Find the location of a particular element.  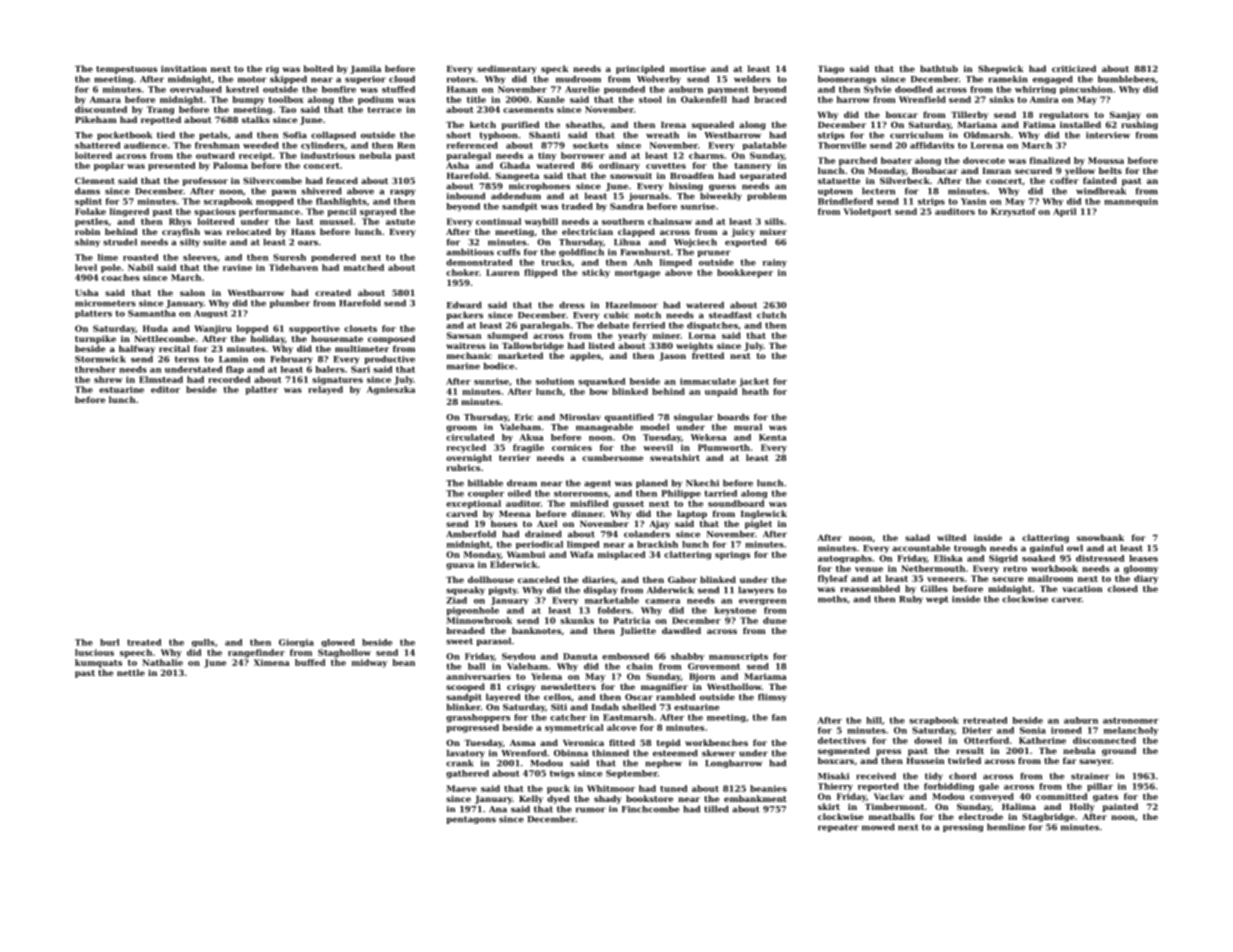

salad is located at coordinates (917, 537).
